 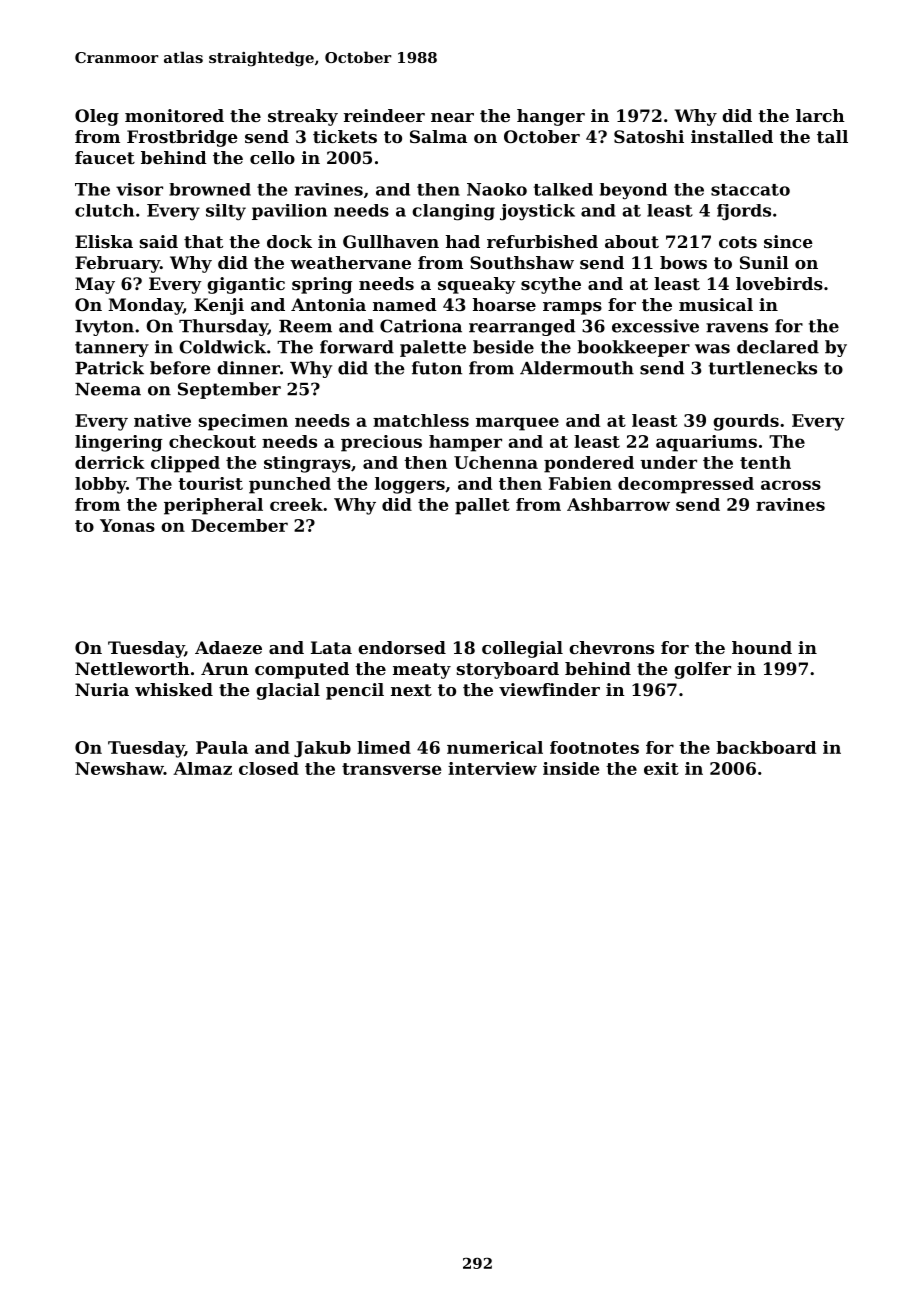 What do you see at coordinates (791, 485) in the image?
I see `across` at bounding box center [791, 485].
